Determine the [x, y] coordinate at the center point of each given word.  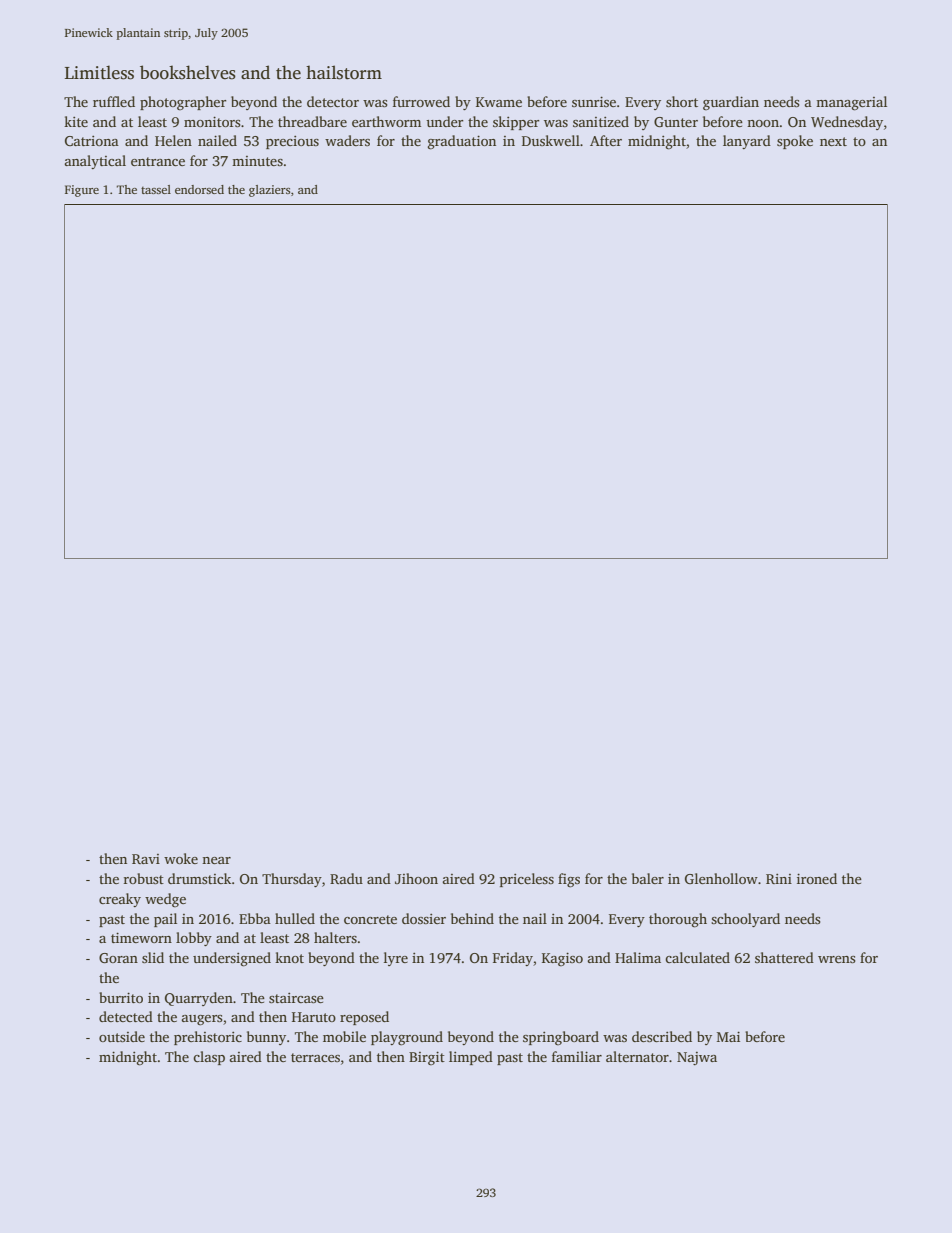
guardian [731, 103]
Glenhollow [721, 878]
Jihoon [416, 878]
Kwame [499, 102]
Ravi [146, 859]
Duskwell [551, 140]
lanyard [747, 142]
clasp [209, 1058]
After [606, 140]
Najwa [697, 1058]
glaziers [269, 191]
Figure [82, 191]
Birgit [427, 1058]
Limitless [99, 72]
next [833, 141]
